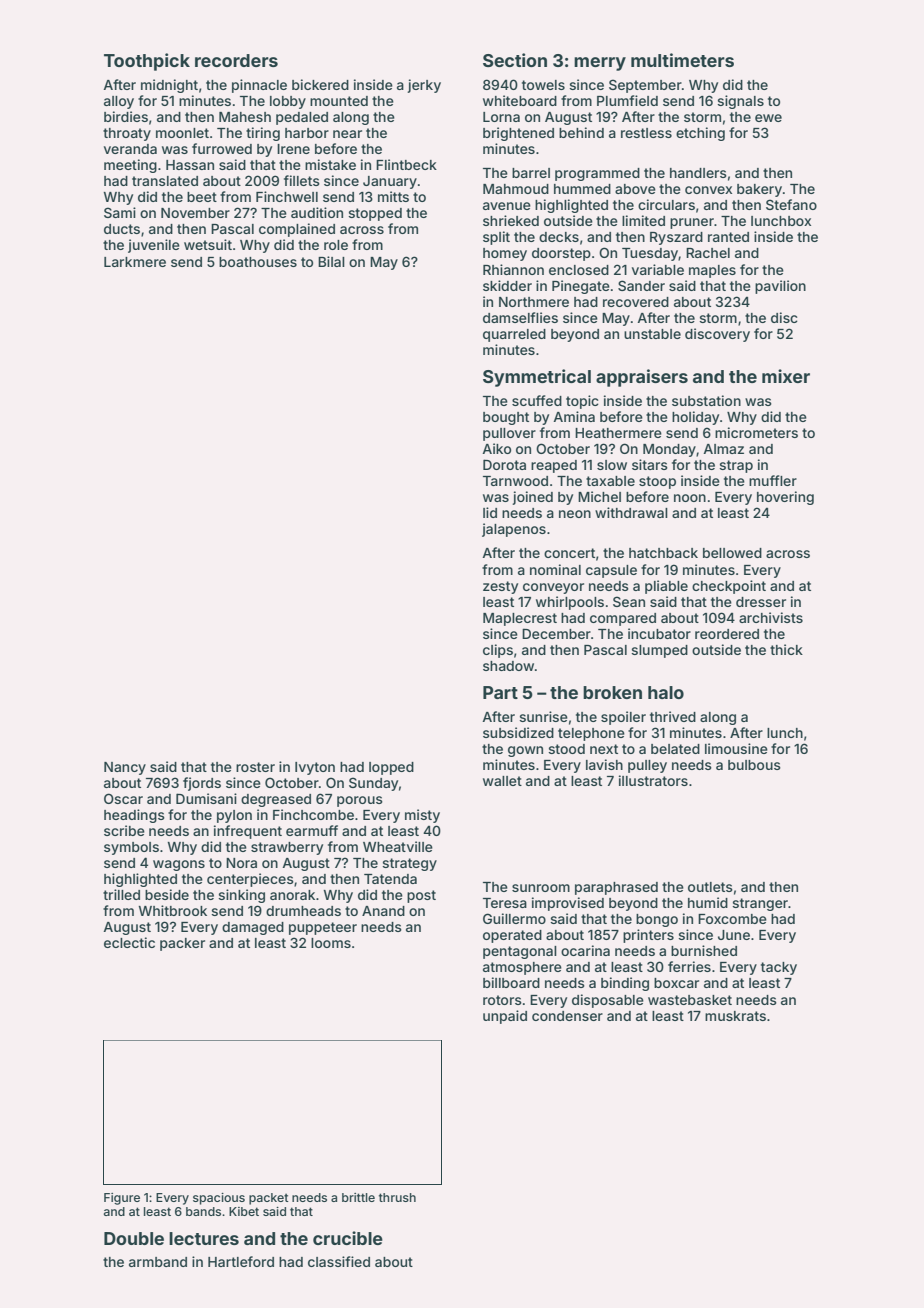  I want to click on recorders, so click(236, 60).
